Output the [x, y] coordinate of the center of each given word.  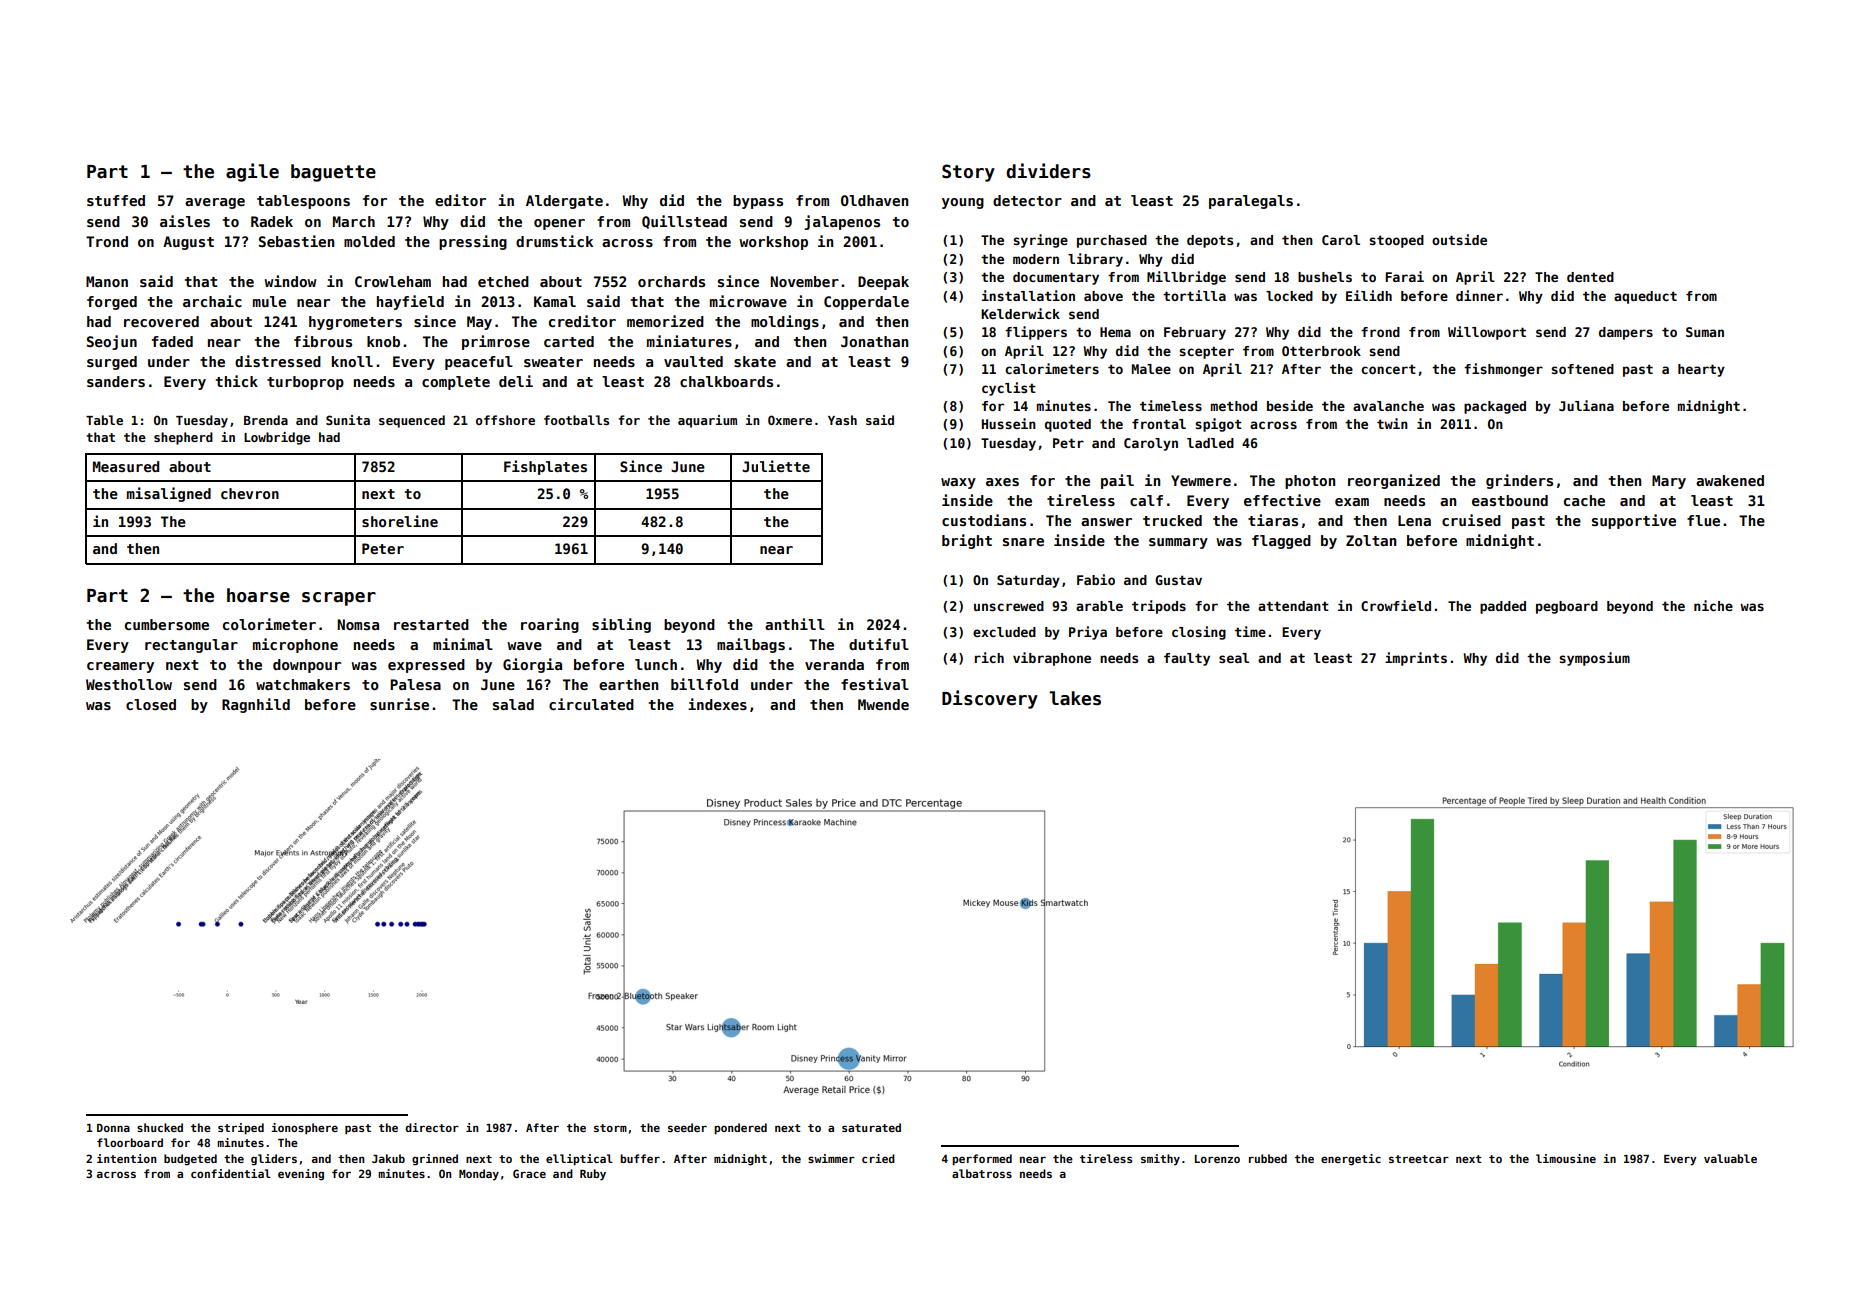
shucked [160, 1127]
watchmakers [303, 684]
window [290, 281]
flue [1703, 520]
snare [1023, 542]
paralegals [1251, 202]
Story [968, 173]
